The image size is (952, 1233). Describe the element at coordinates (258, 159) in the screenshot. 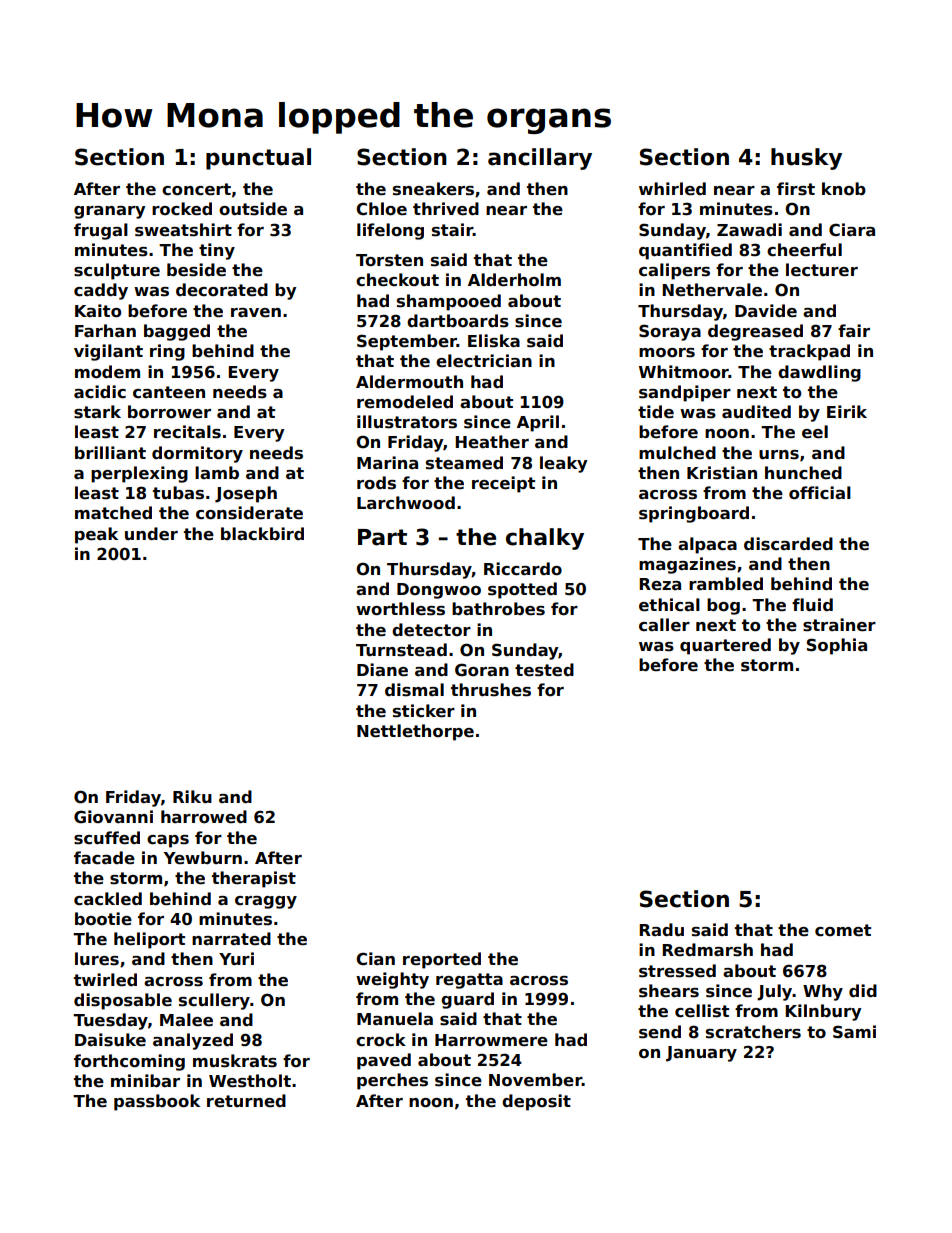

I see `punctual` at that location.
